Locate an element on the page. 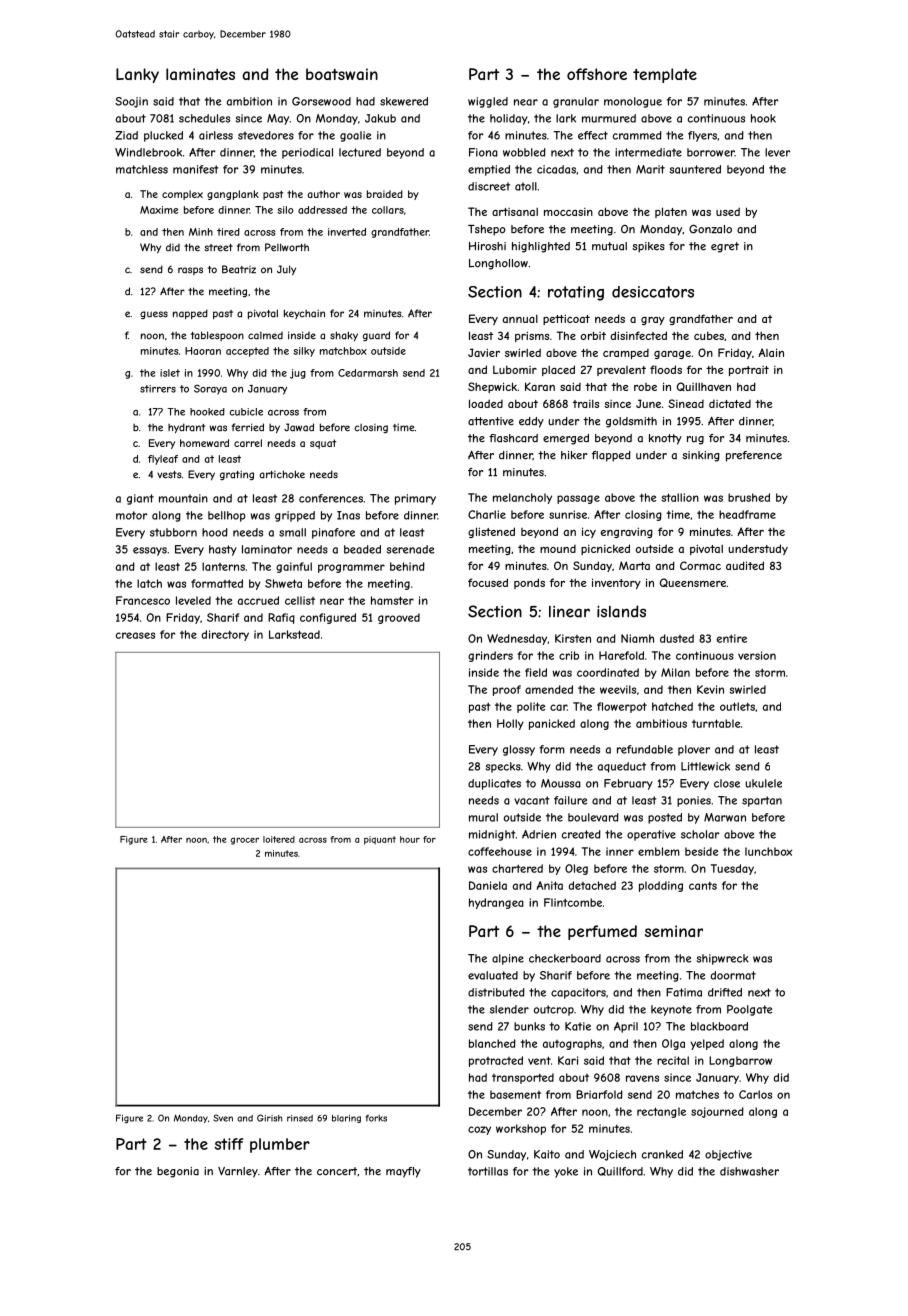 The image size is (908, 1316). loitered is located at coordinates (279, 839).
